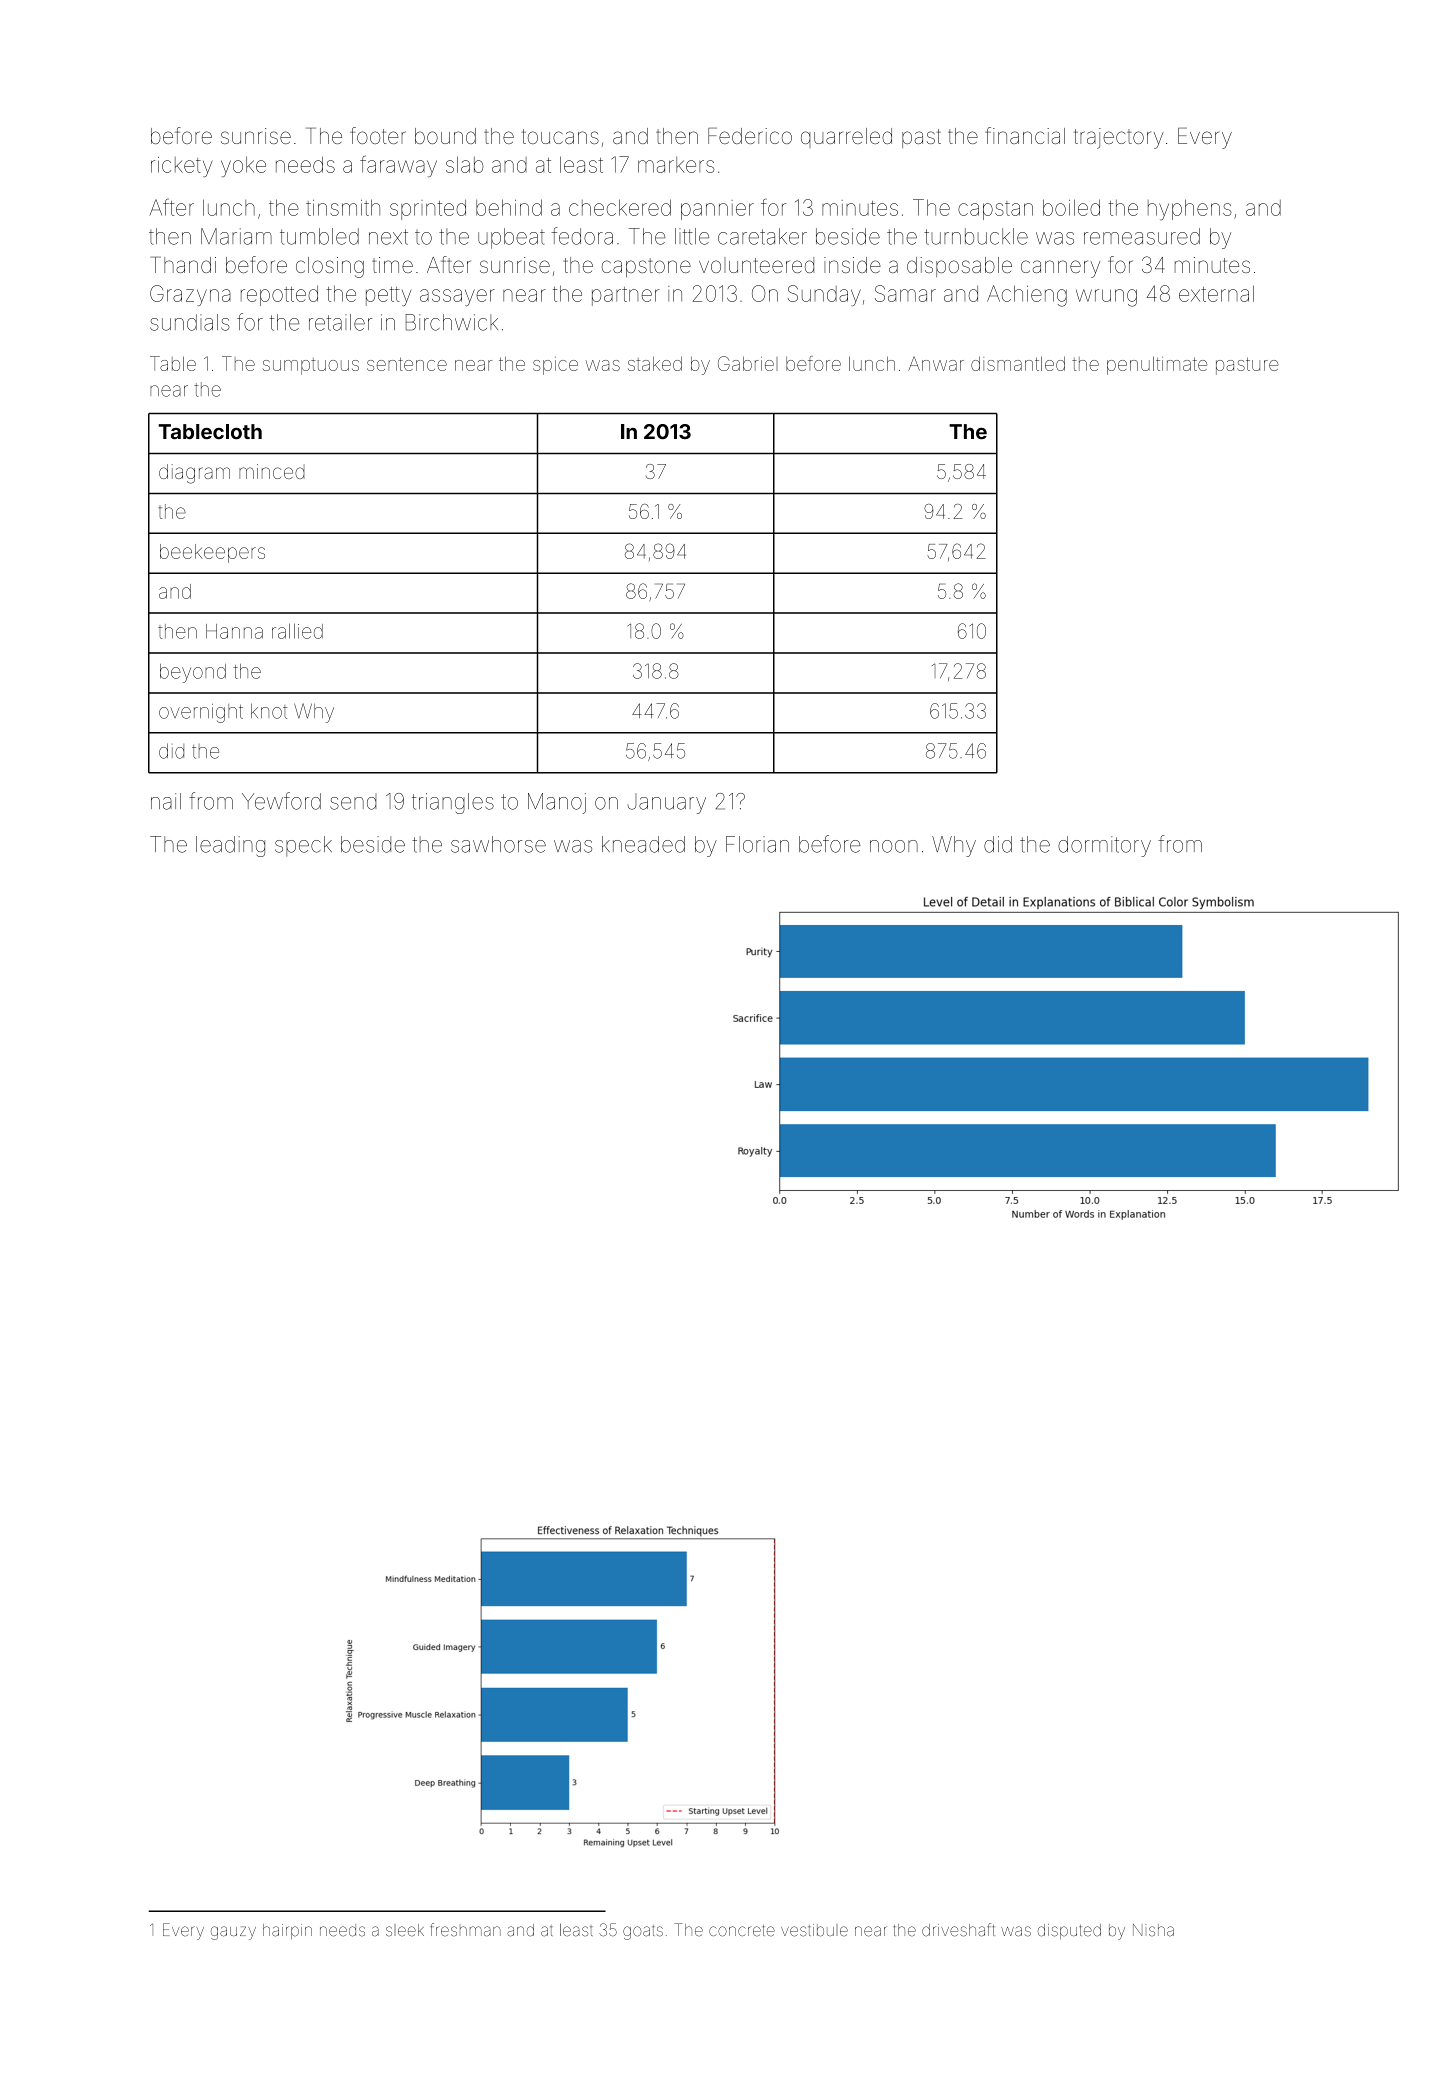 The width and height of the image is (1450, 2100). Describe the element at coordinates (1119, 138) in the image. I see `trajectory` at that location.
